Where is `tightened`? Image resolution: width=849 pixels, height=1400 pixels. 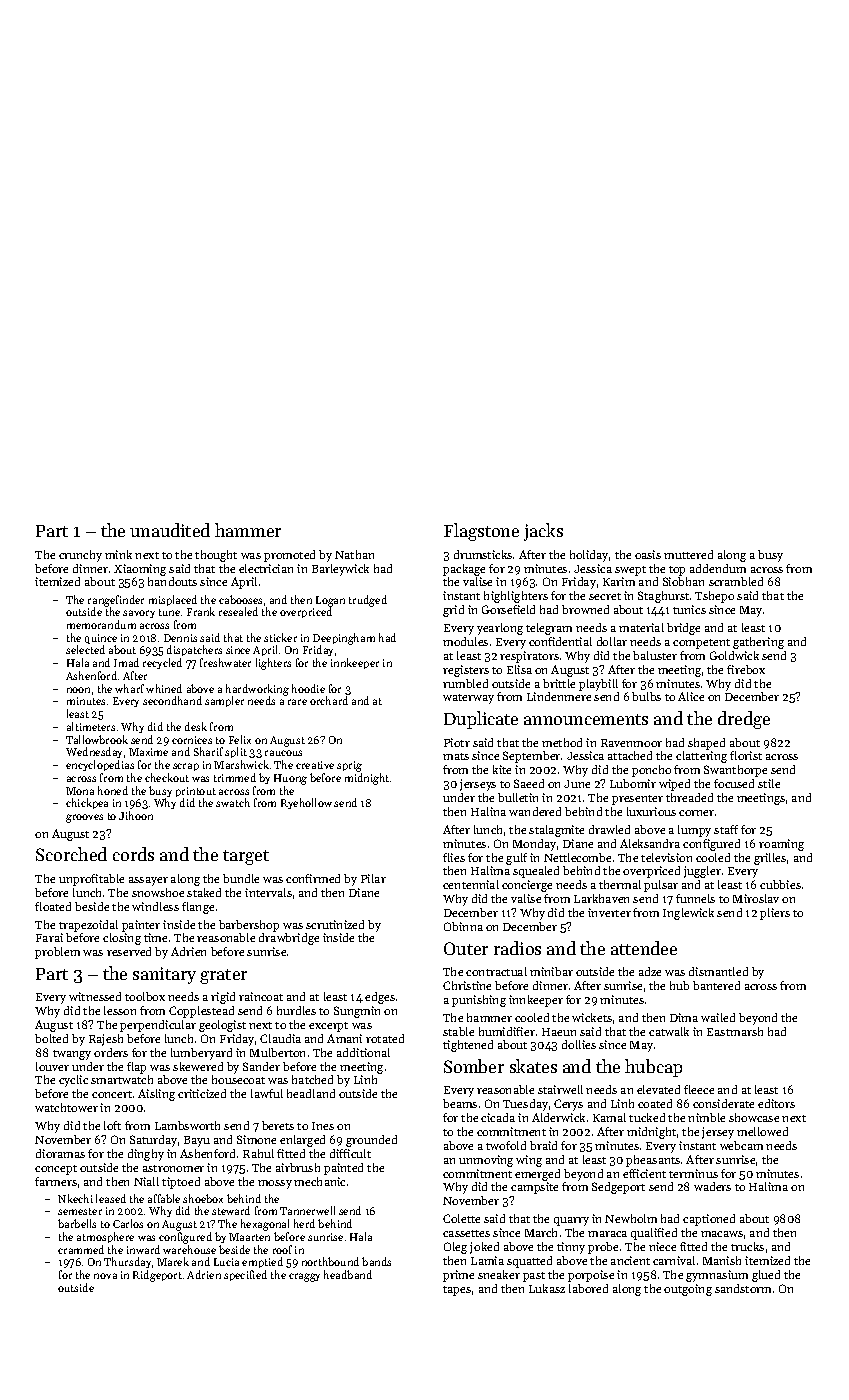 tightened is located at coordinates (468, 1046).
